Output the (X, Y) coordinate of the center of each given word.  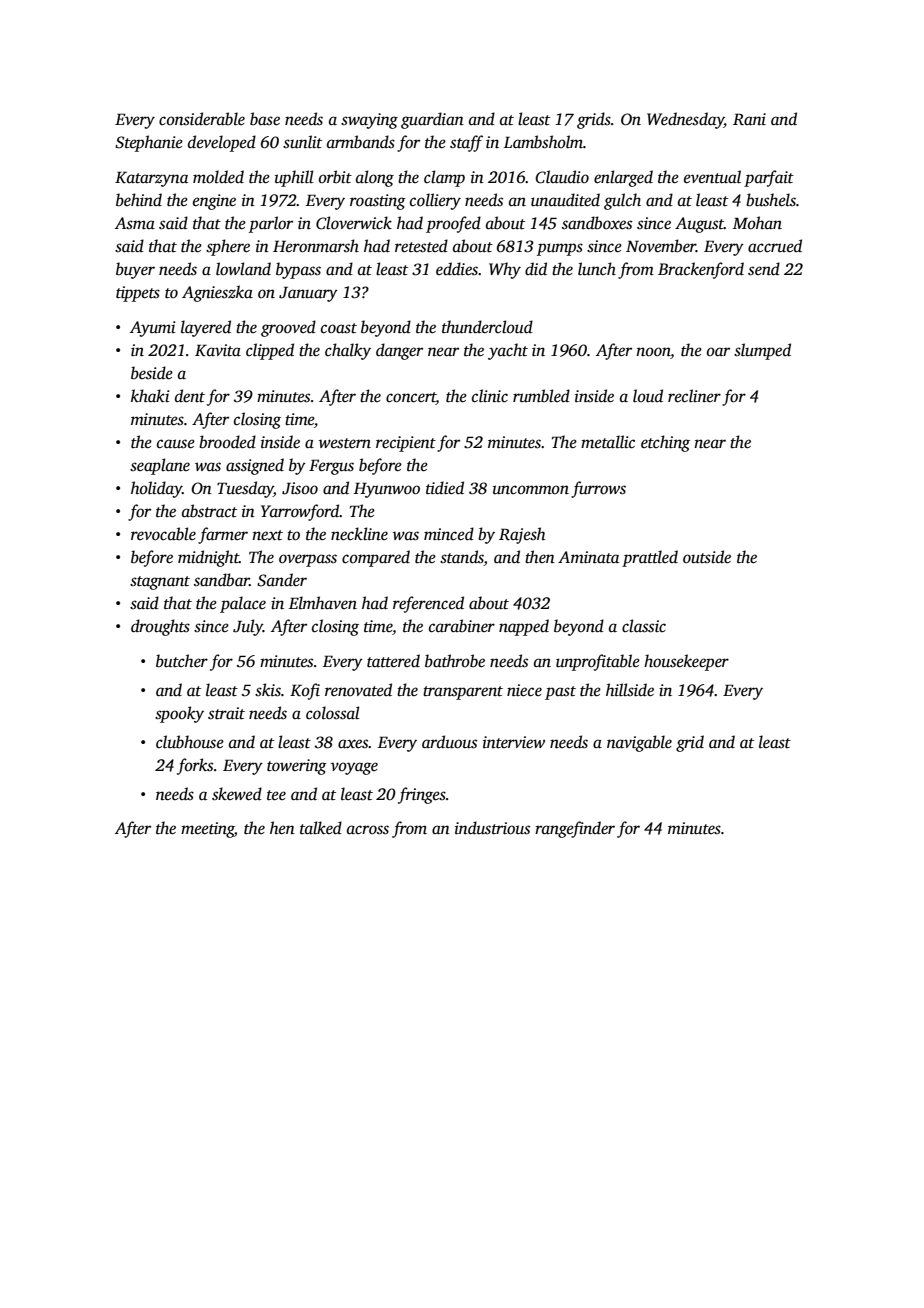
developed (222, 143)
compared (376, 558)
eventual (712, 177)
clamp (444, 178)
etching (665, 443)
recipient (406, 444)
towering (297, 767)
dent (190, 396)
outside (707, 557)
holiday (156, 489)
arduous (449, 742)
